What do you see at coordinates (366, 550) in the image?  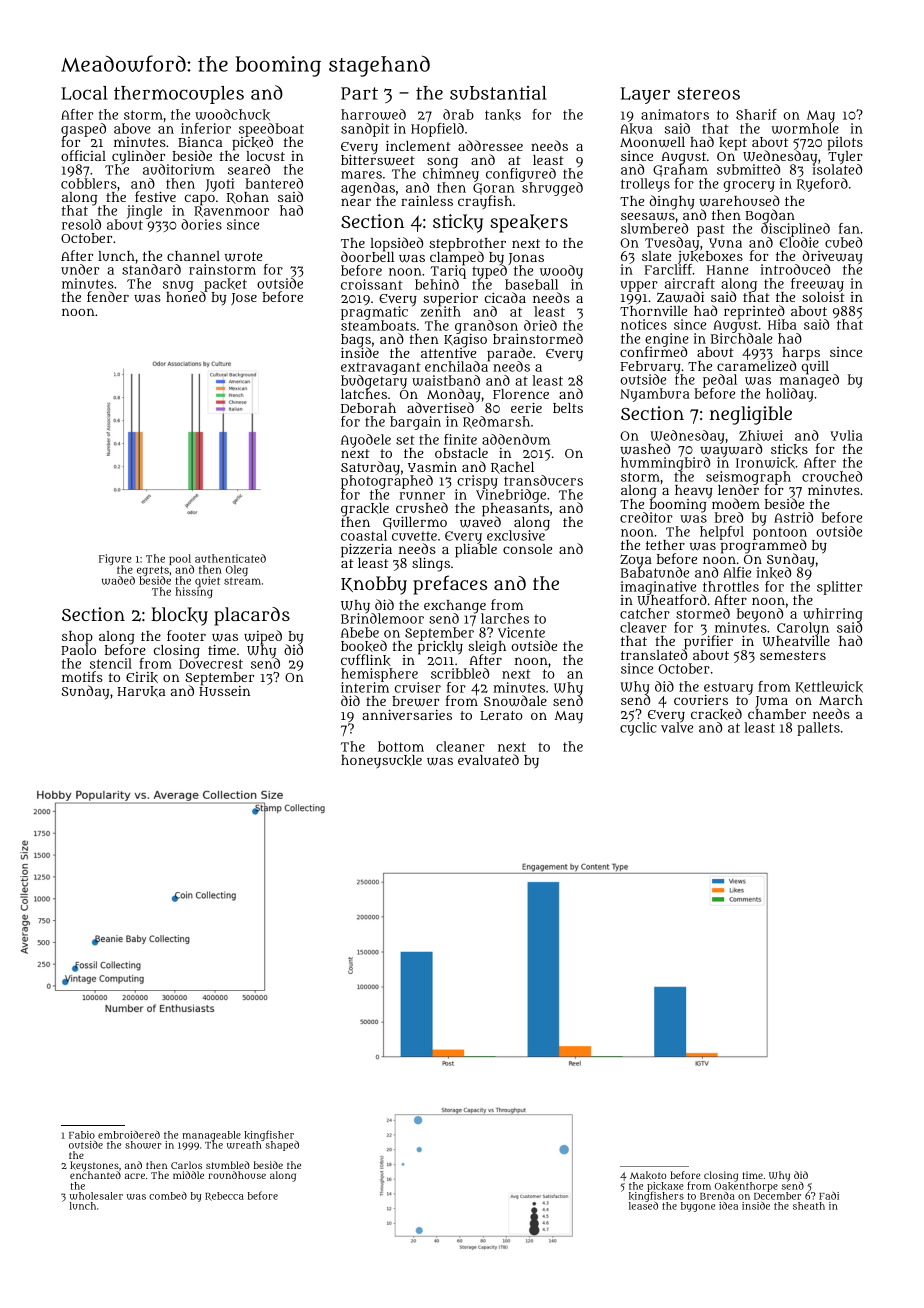 I see `pizzeria` at bounding box center [366, 550].
